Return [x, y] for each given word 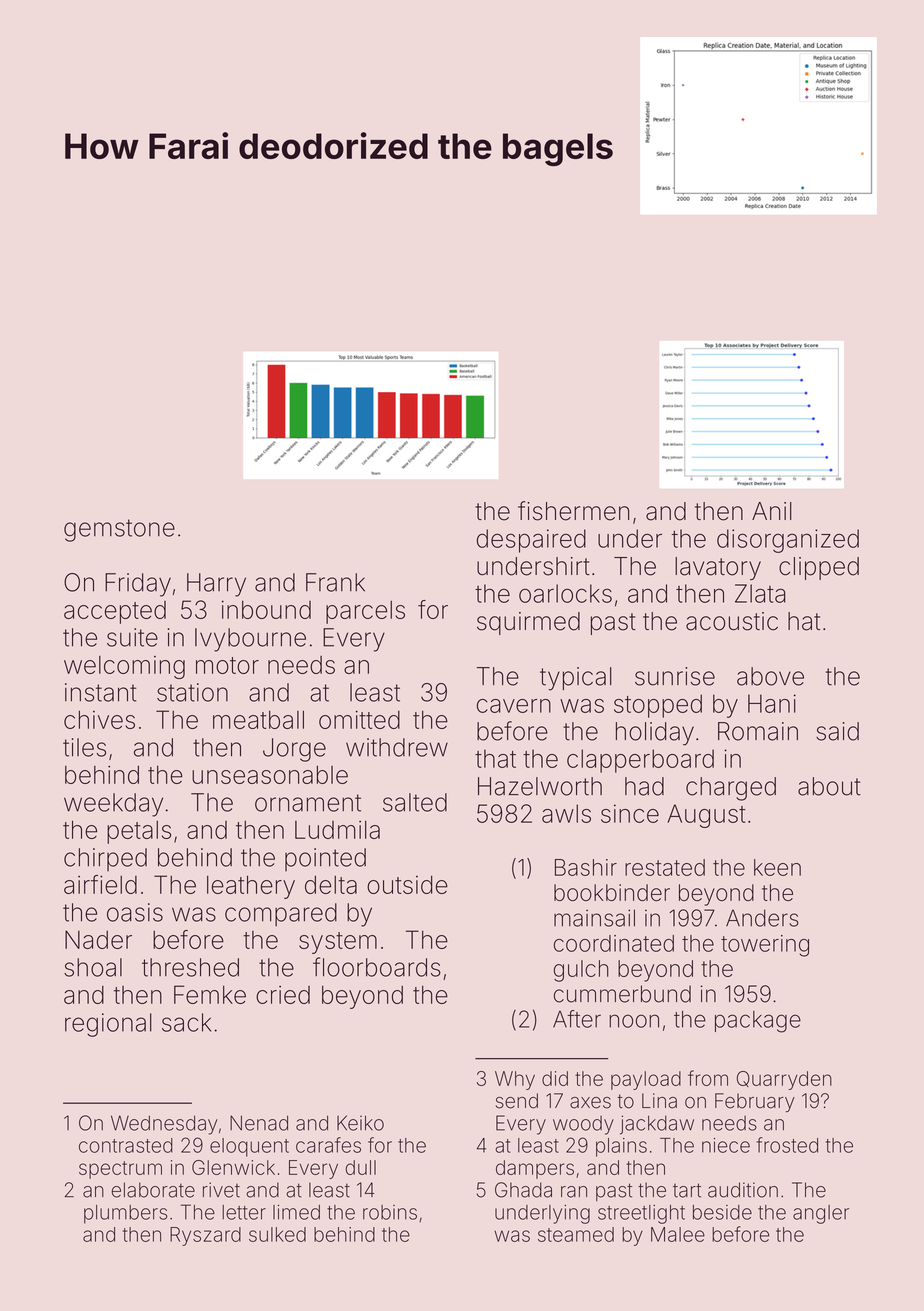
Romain [758, 731]
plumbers [125, 1214]
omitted [359, 720]
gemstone [119, 530]
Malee [678, 1234]
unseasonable [270, 774]
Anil [772, 511]
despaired [531, 541]
